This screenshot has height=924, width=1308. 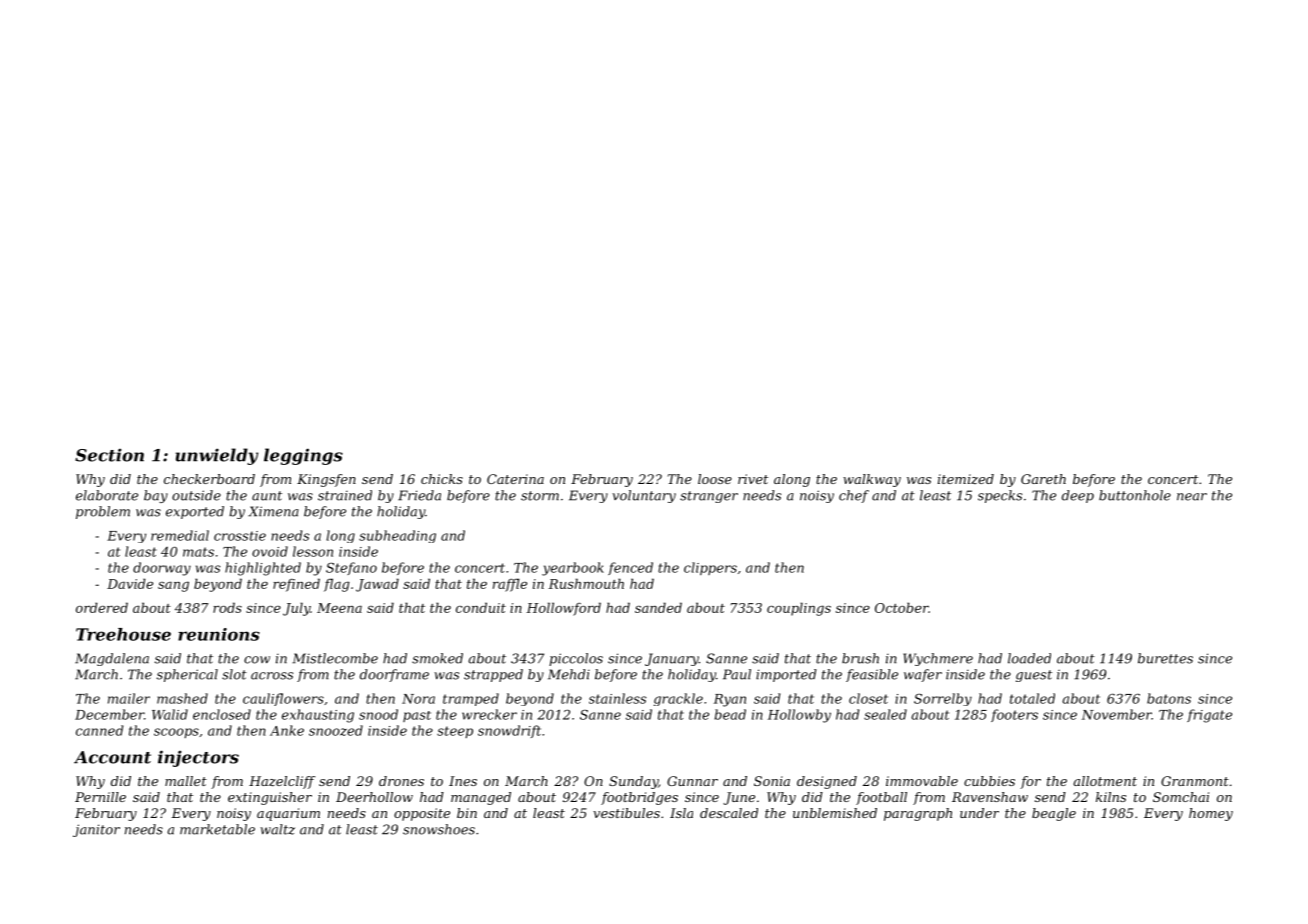 What do you see at coordinates (672, 659) in the screenshot?
I see `January` at bounding box center [672, 659].
